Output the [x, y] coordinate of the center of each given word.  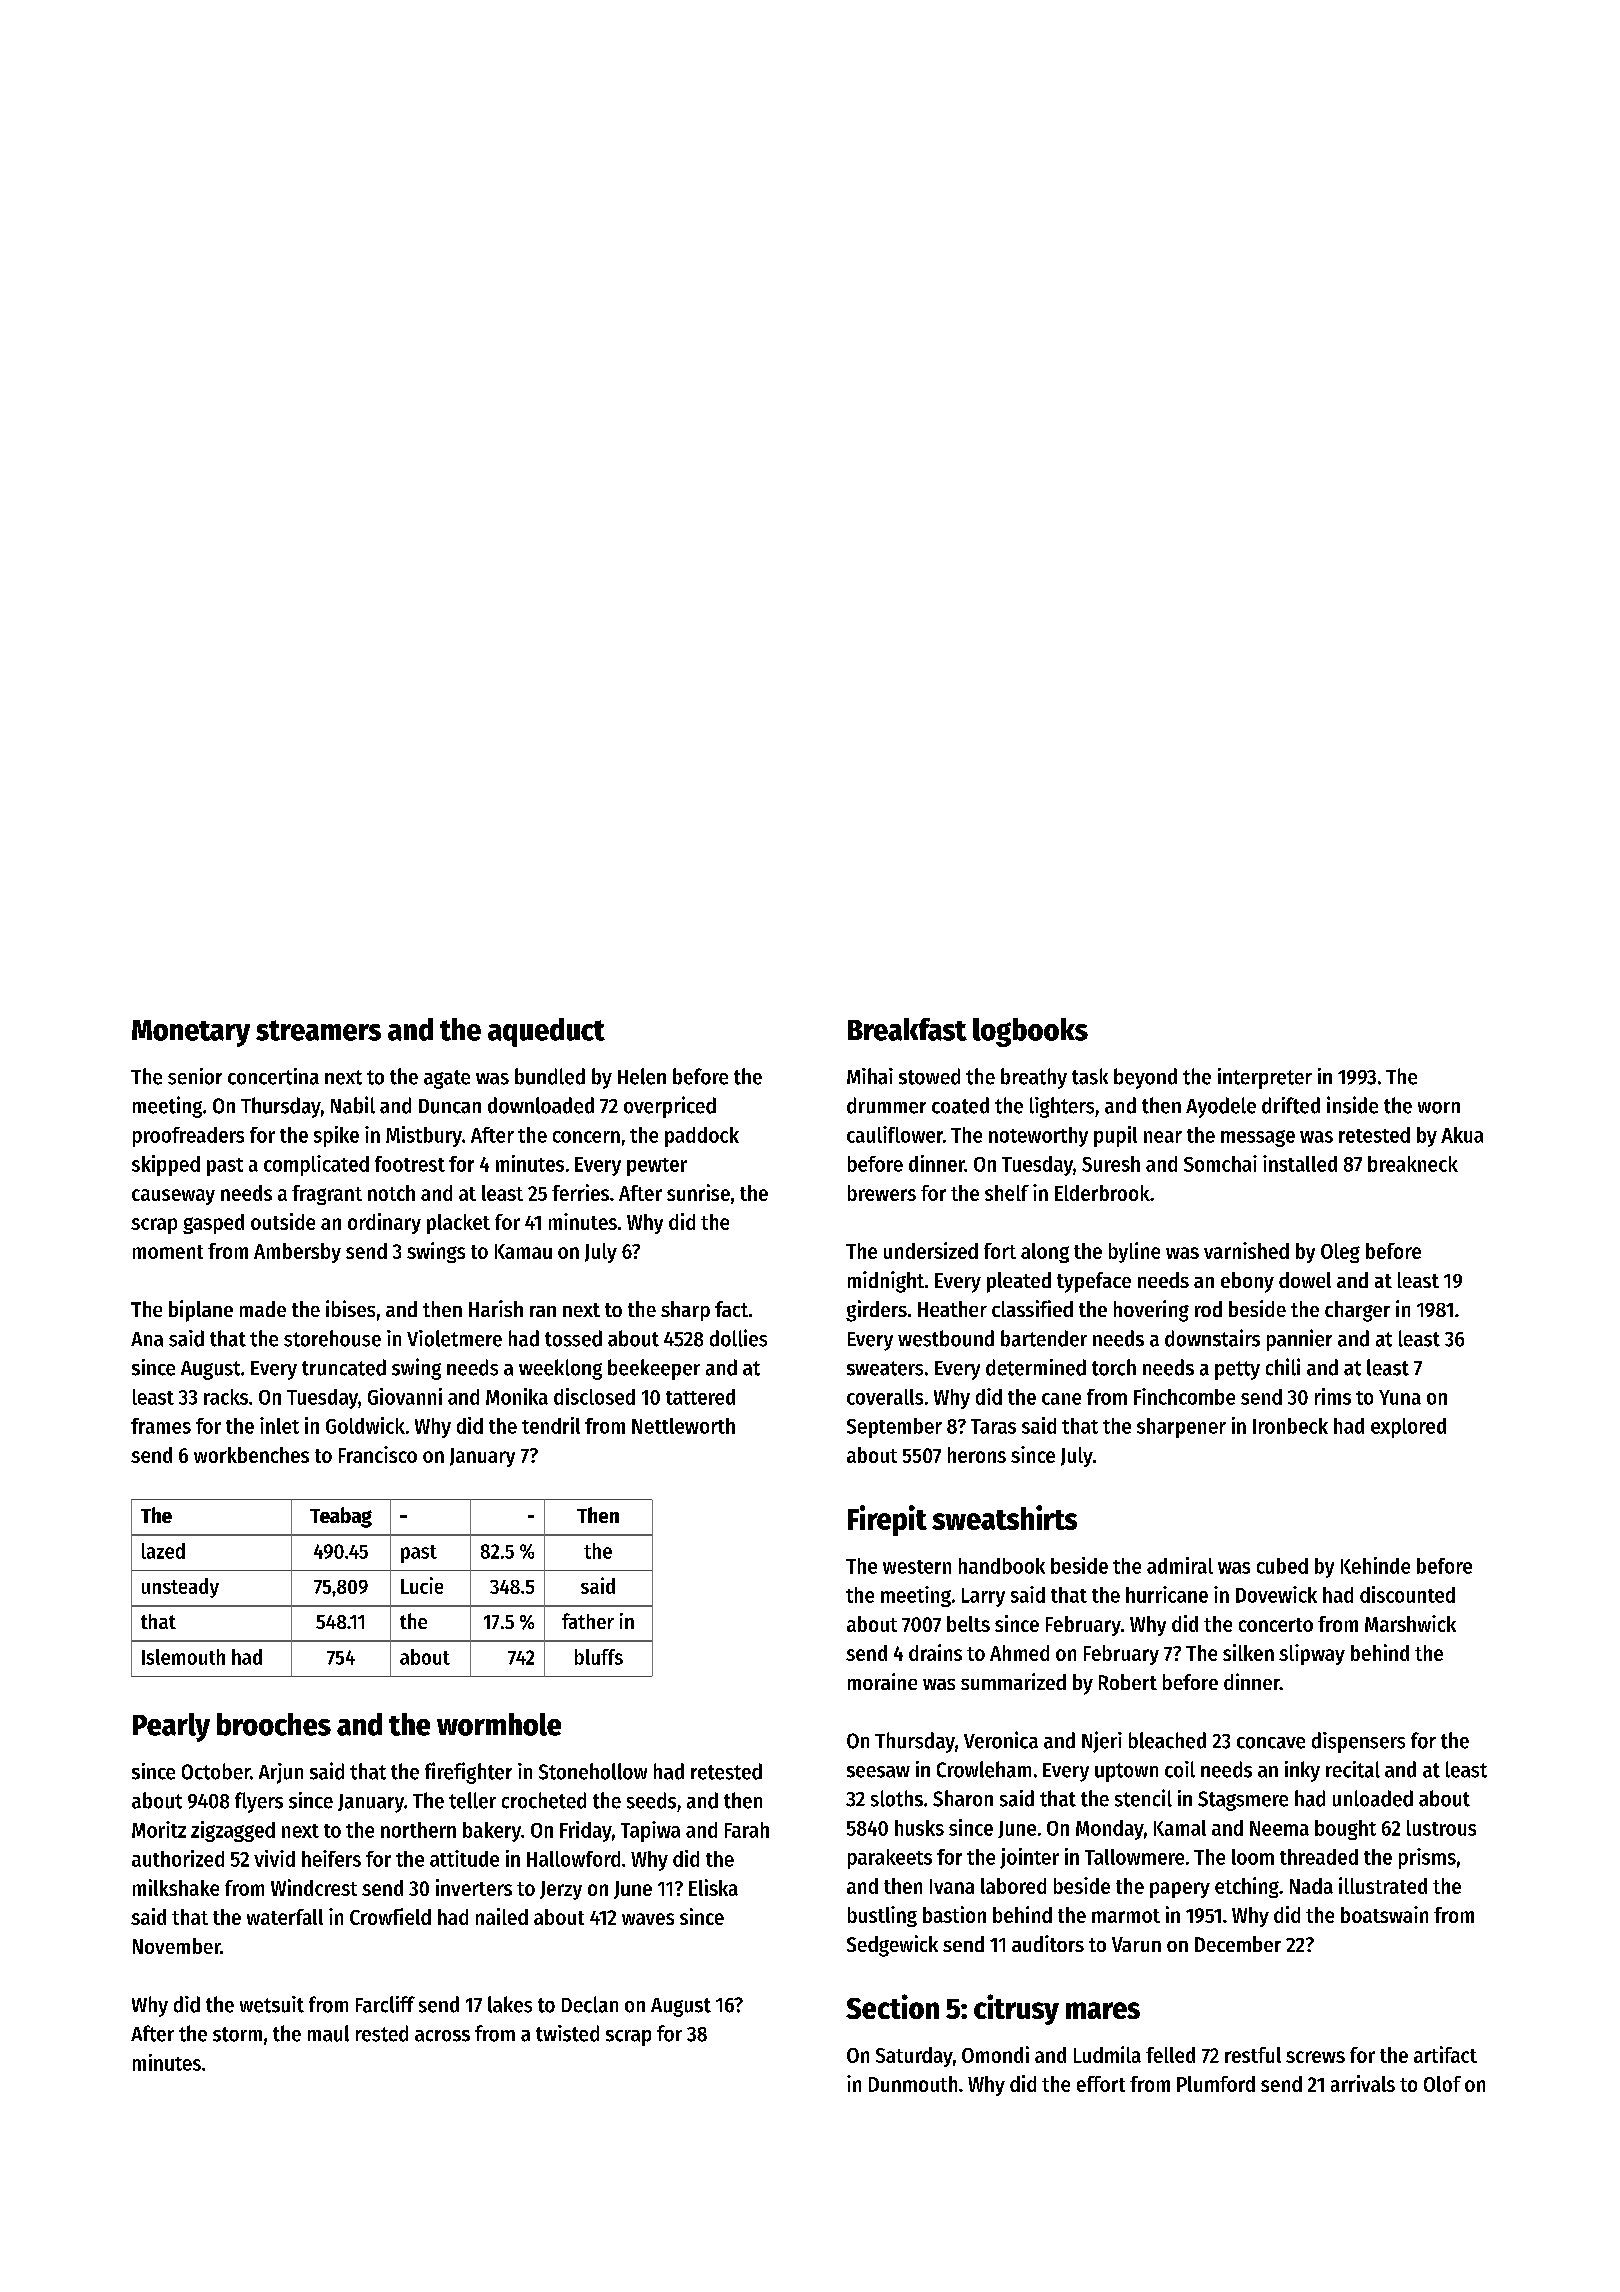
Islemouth [183, 1657]
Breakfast [907, 1029]
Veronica [1001, 1740]
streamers [318, 1030]
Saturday [914, 2057]
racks [226, 1397]
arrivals [1363, 2083]
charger [1357, 1311]
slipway [1312, 1654]
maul [328, 2033]
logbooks [1030, 1032]
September [894, 1428]
